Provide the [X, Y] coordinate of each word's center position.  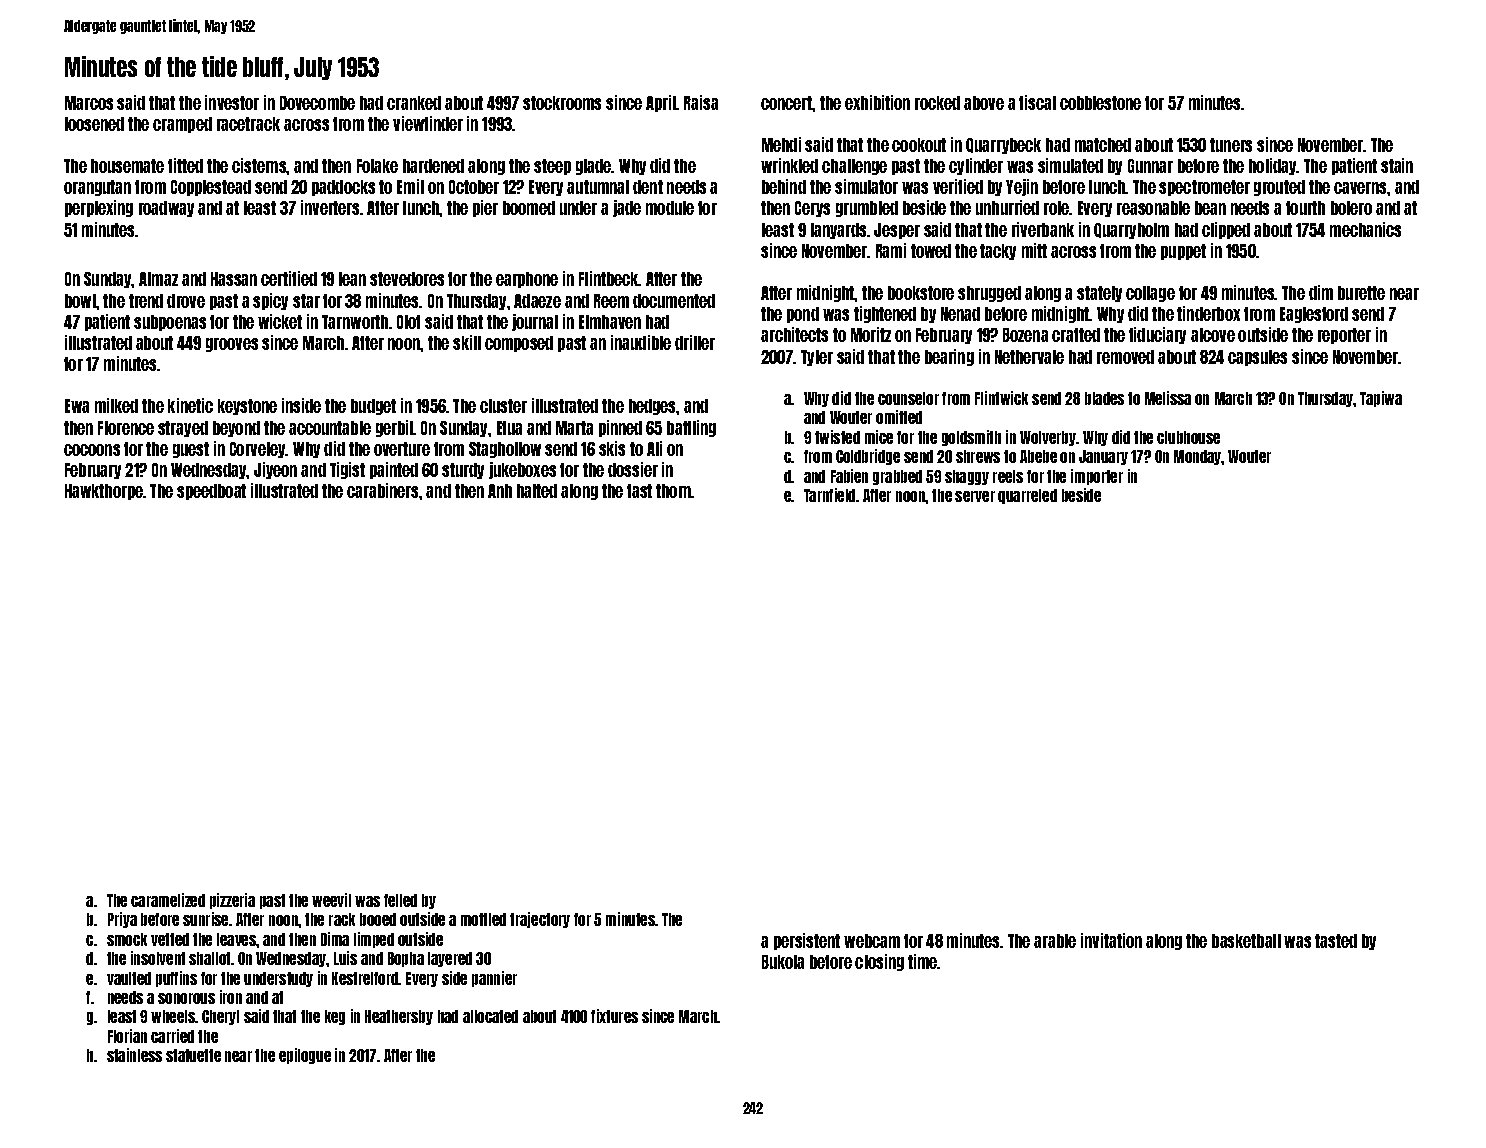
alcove [1213, 335]
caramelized [168, 900]
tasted [1336, 941]
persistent [807, 941]
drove [186, 301]
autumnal [598, 187]
